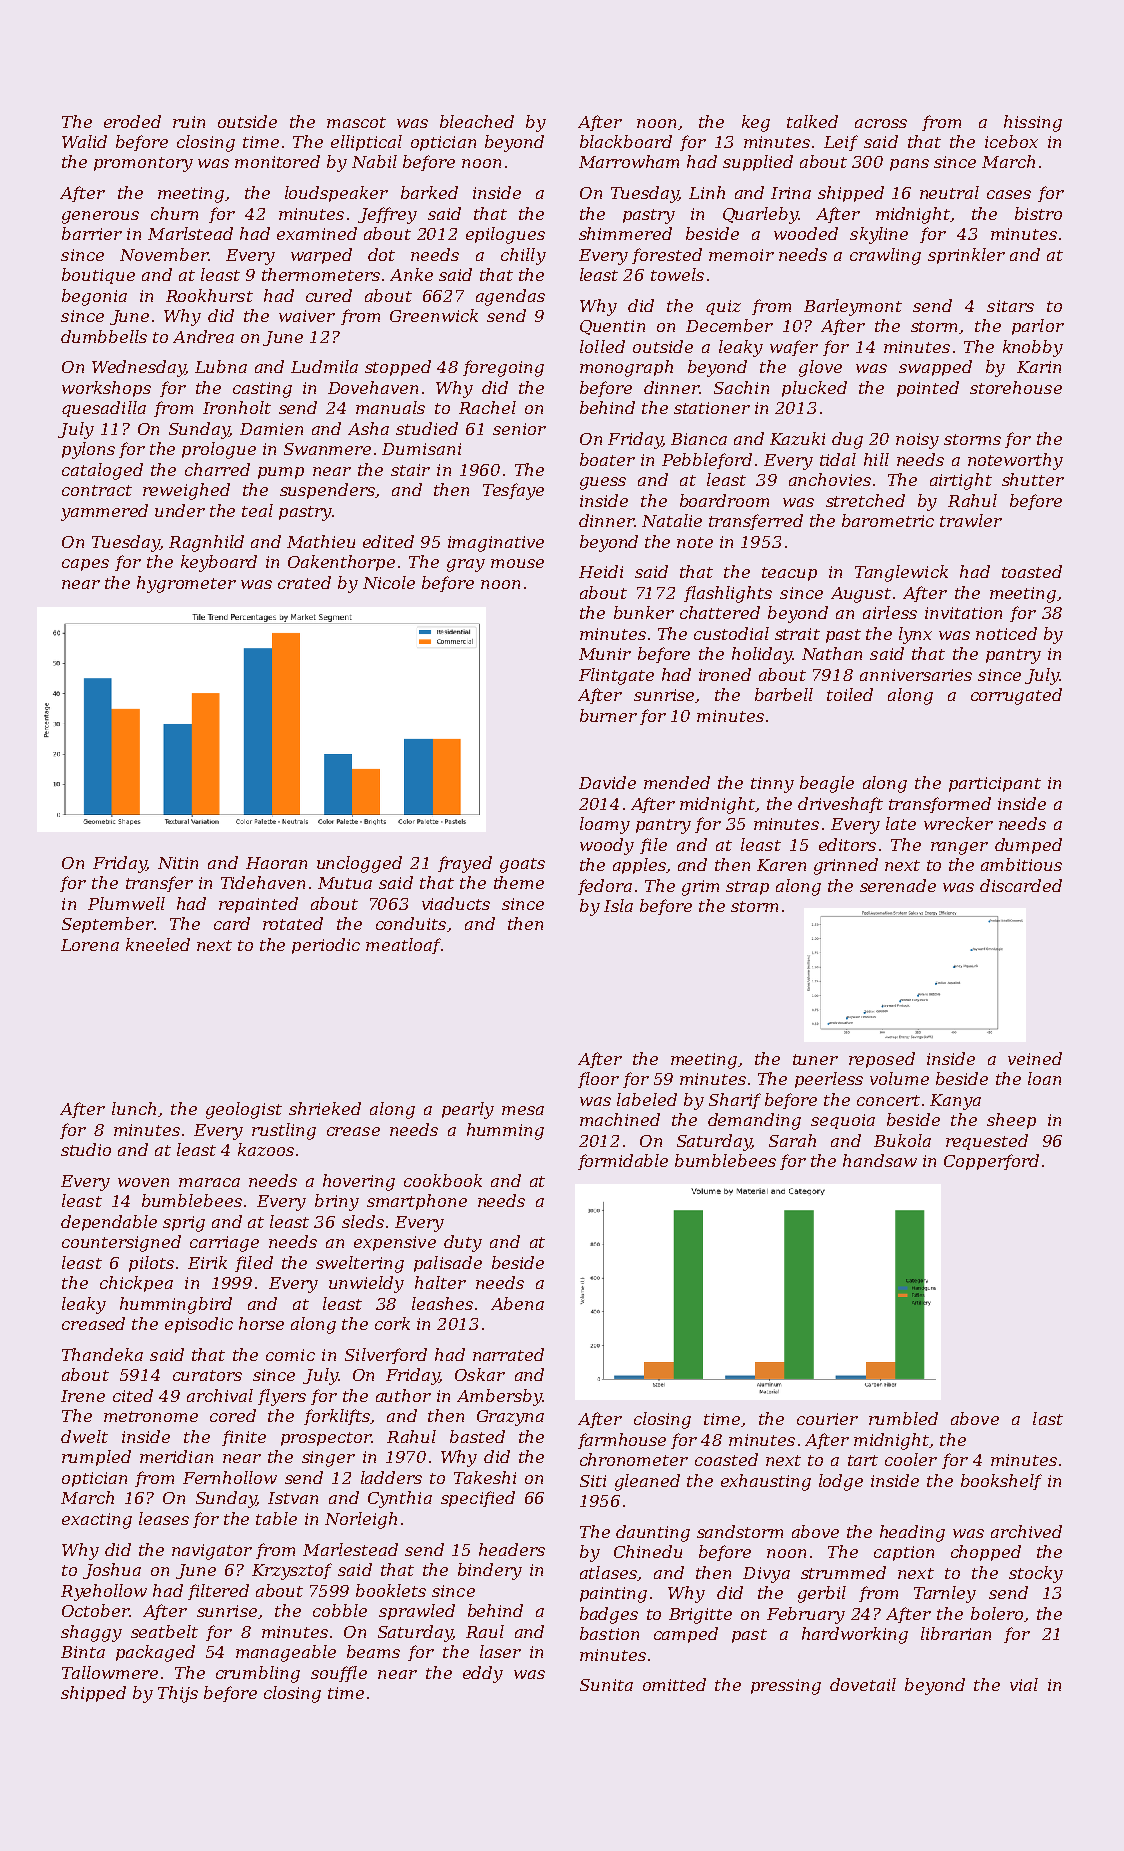 The image size is (1124, 1851). Describe the element at coordinates (112, 1571) in the screenshot. I see `Joshua` at that location.
